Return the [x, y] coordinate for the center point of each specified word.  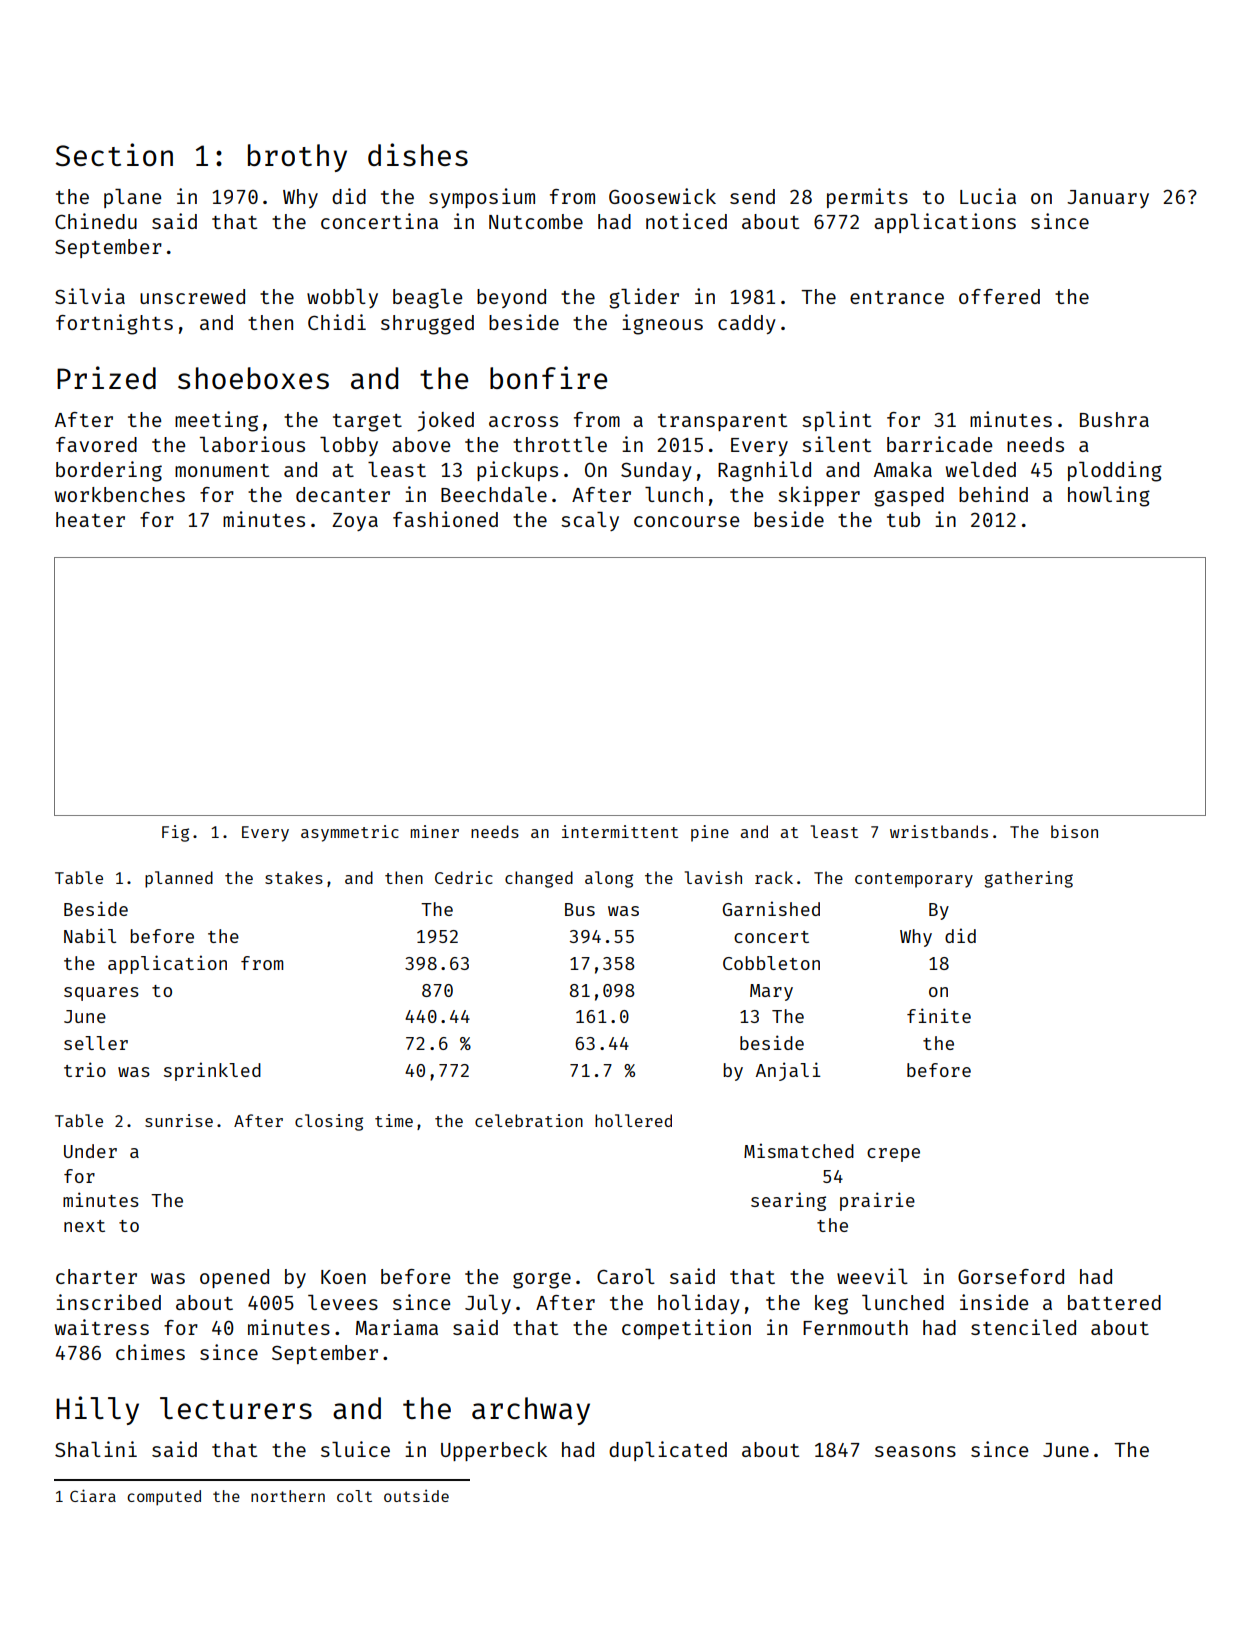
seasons [915, 1451]
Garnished [771, 908]
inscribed [108, 1302]
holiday [699, 1304]
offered [999, 296]
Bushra [1114, 419]
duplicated [668, 1451]
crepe [893, 1155]
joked [445, 421]
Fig [175, 833]
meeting [216, 421]
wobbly [342, 298]
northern [288, 1496]
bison [1074, 831]
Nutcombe [536, 221]
